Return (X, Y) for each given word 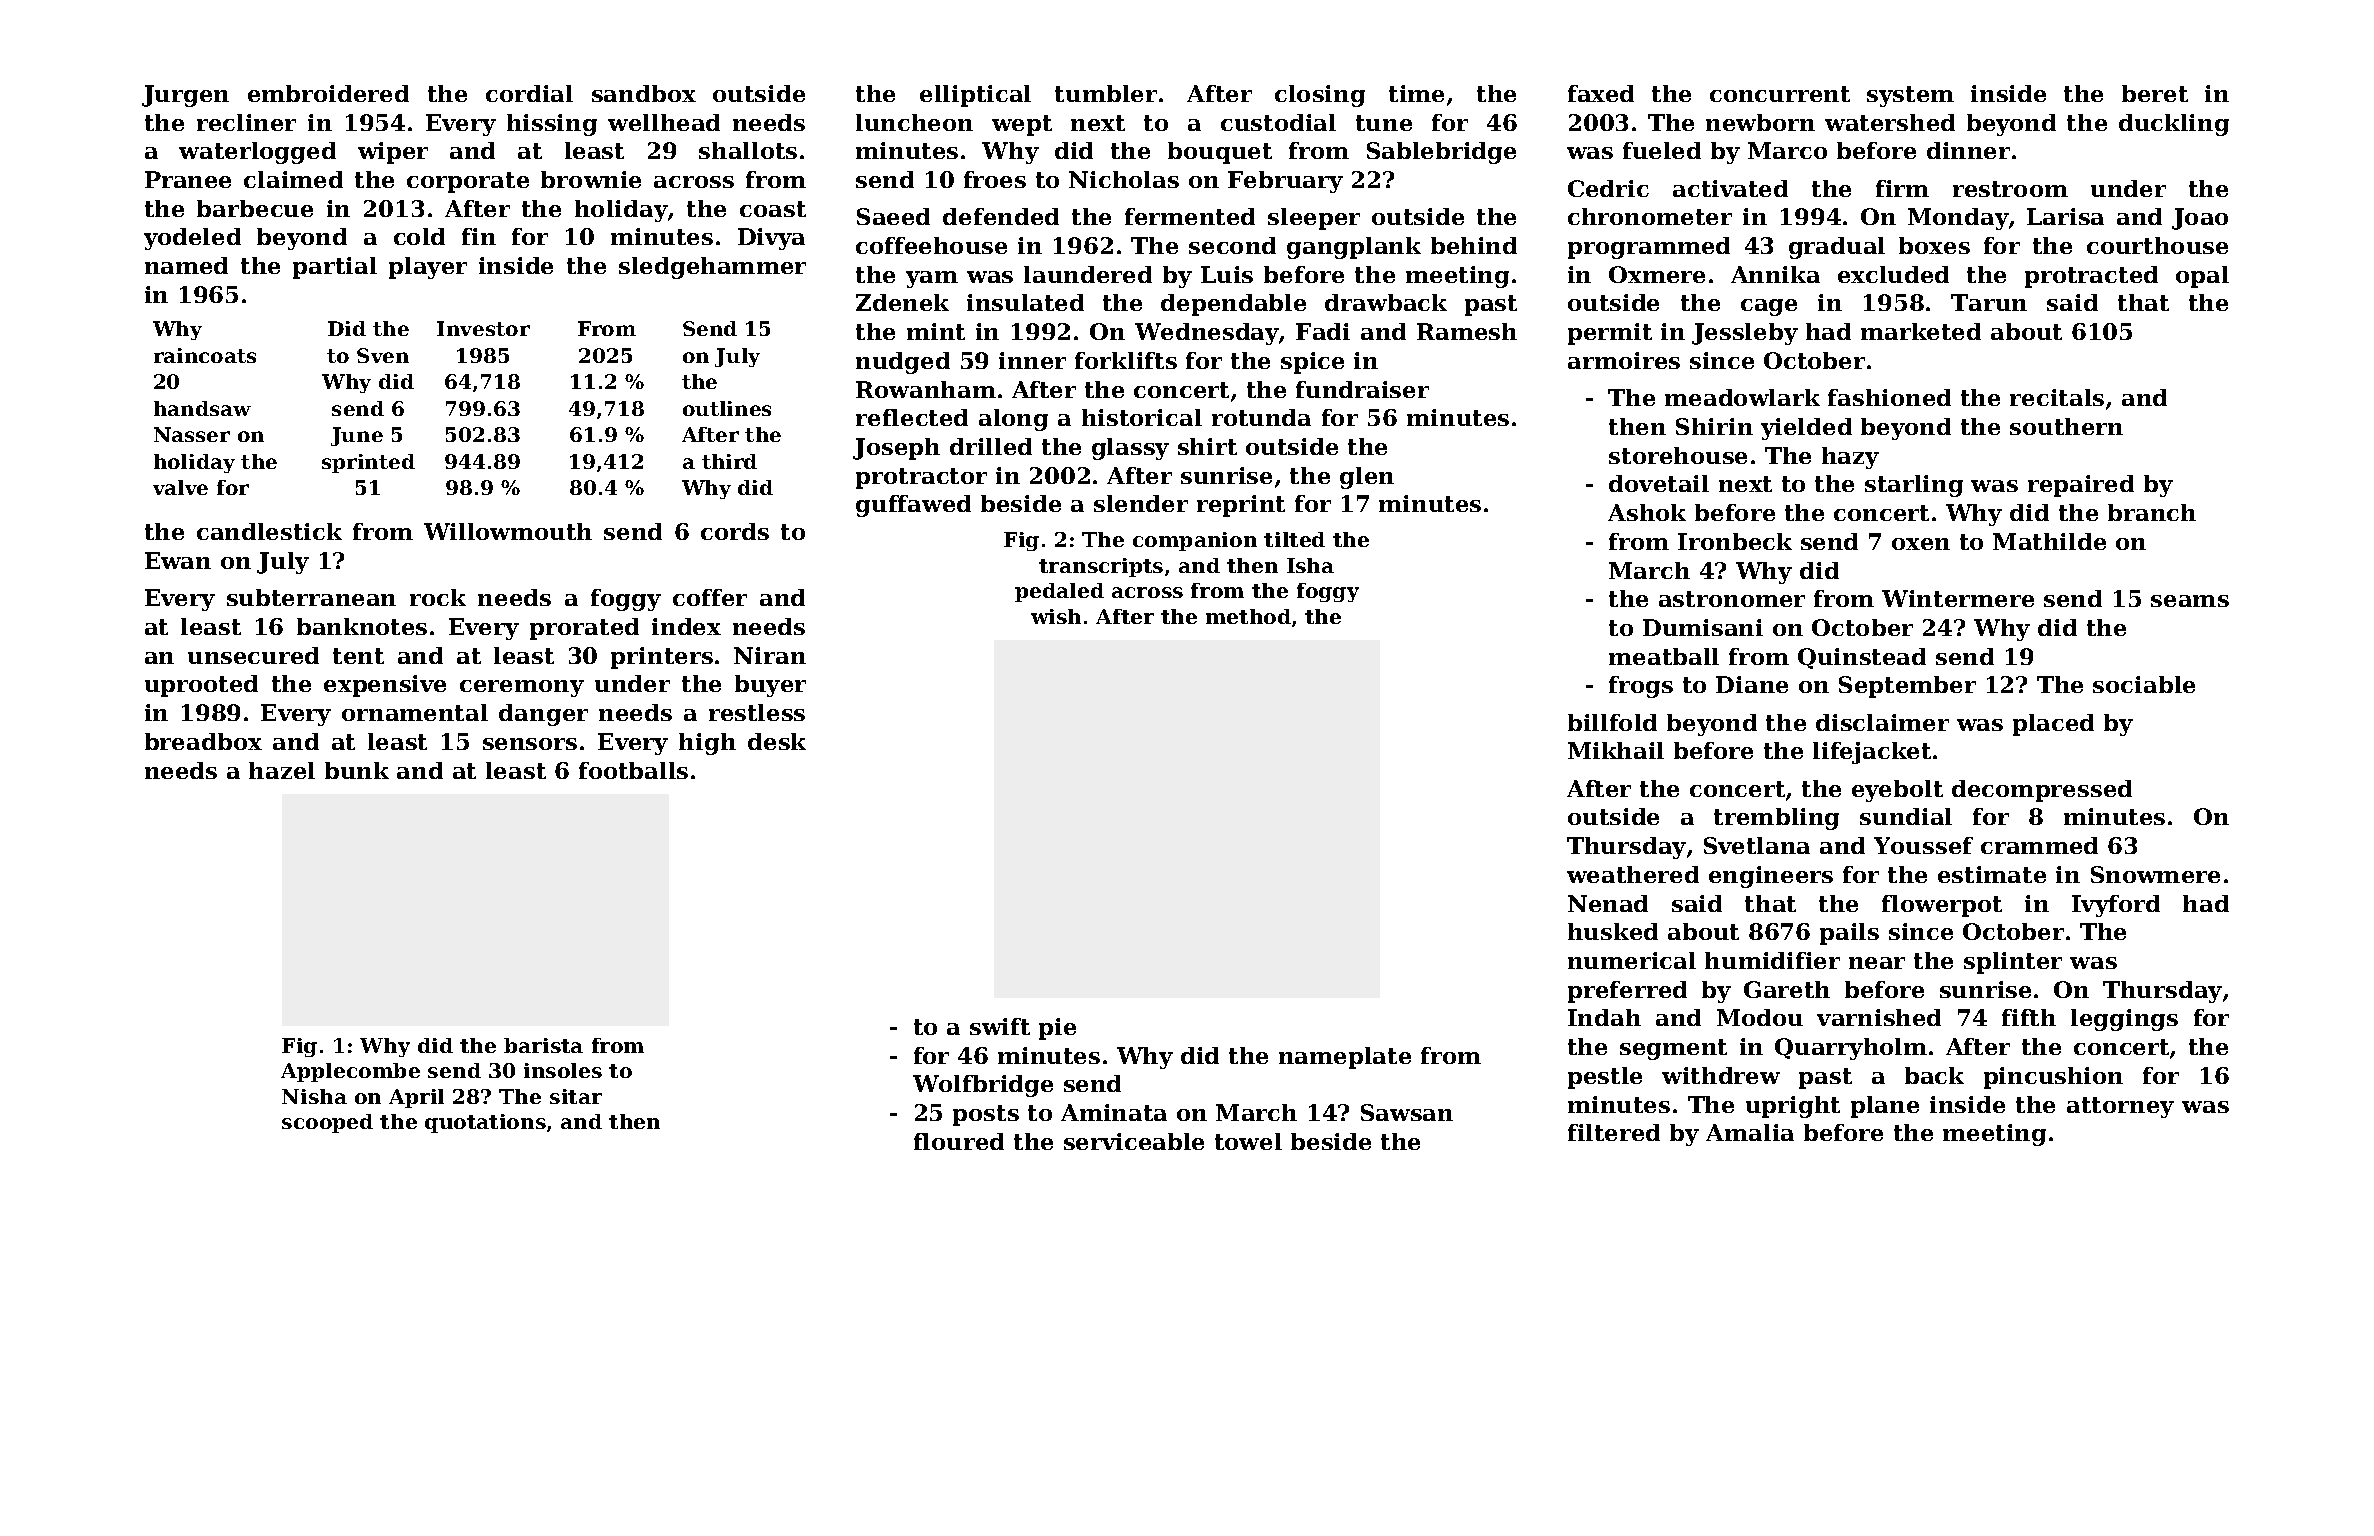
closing (1320, 96)
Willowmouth (508, 531)
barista (543, 1045)
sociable (2144, 684)
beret (2155, 93)
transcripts (1101, 567)
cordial (529, 93)
